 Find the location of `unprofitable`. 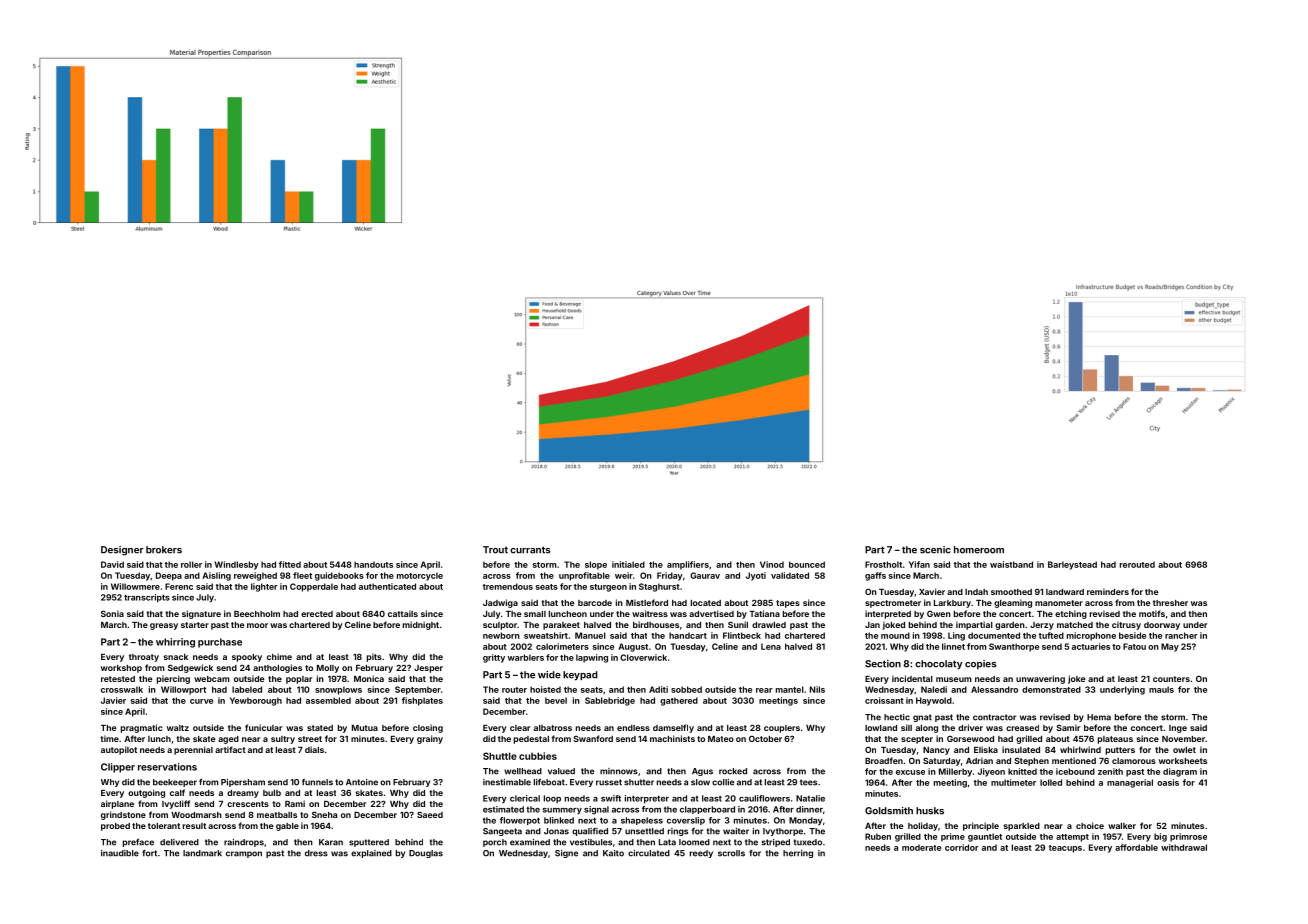

unprofitable is located at coordinates (584, 576).
